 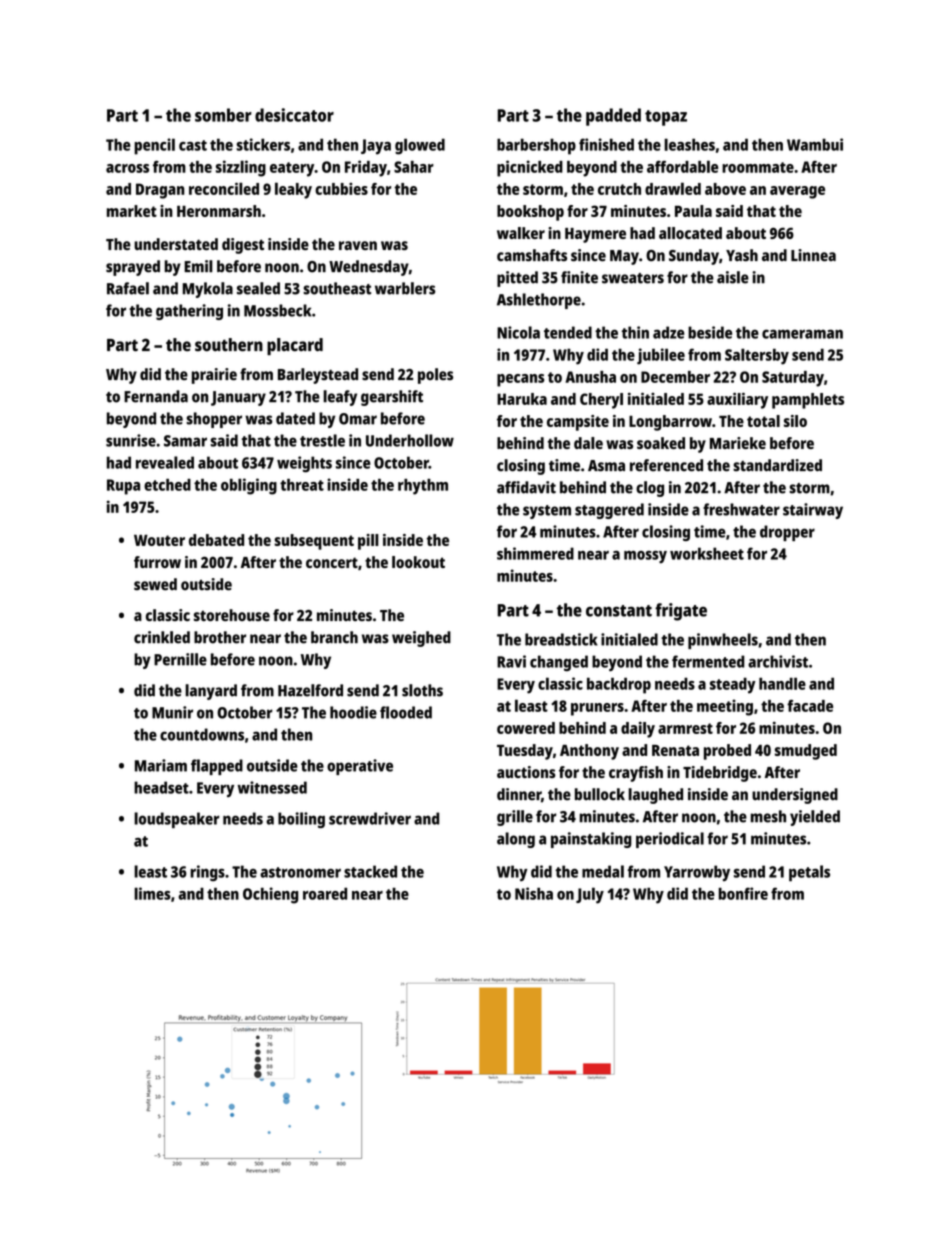 What do you see at coordinates (410, 440) in the screenshot?
I see `Underhollow` at bounding box center [410, 440].
